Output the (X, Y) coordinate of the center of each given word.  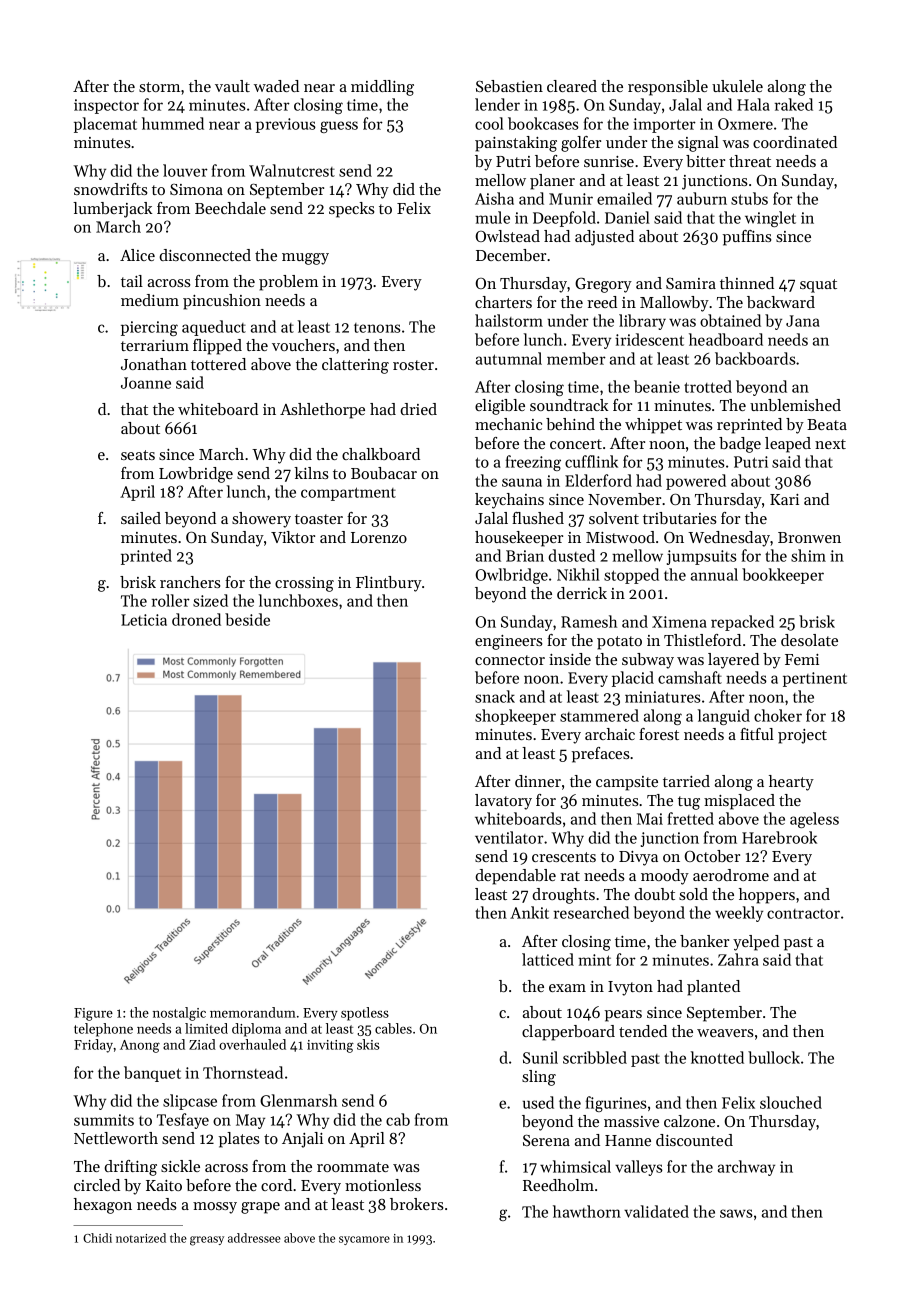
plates (239, 1140)
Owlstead (507, 236)
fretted (691, 818)
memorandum (253, 1012)
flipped (217, 347)
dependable (515, 877)
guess (339, 127)
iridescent (649, 339)
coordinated (795, 142)
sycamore (364, 1240)
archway (746, 1168)
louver (185, 170)
